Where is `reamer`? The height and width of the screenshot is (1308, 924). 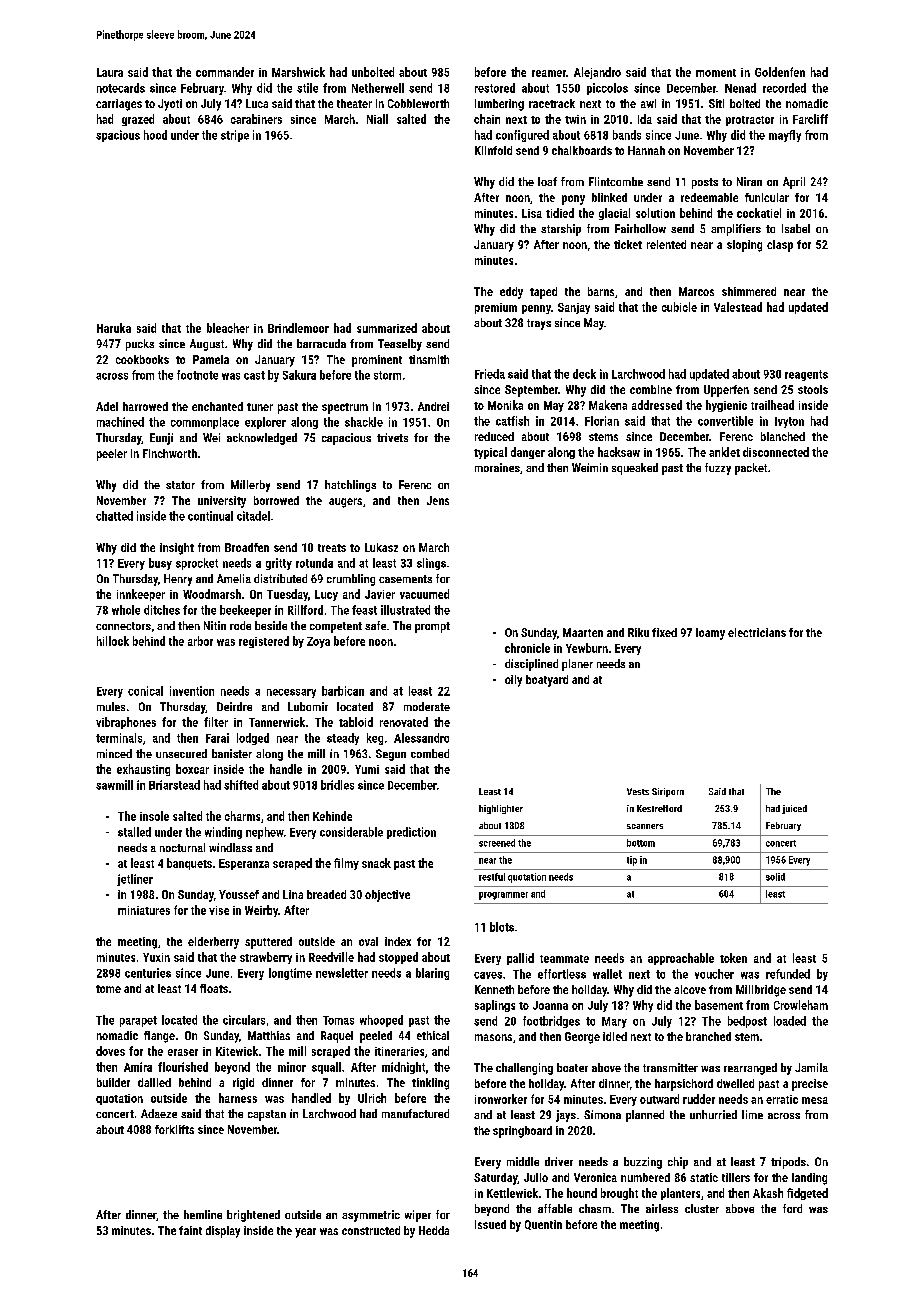 reamer is located at coordinates (549, 73).
